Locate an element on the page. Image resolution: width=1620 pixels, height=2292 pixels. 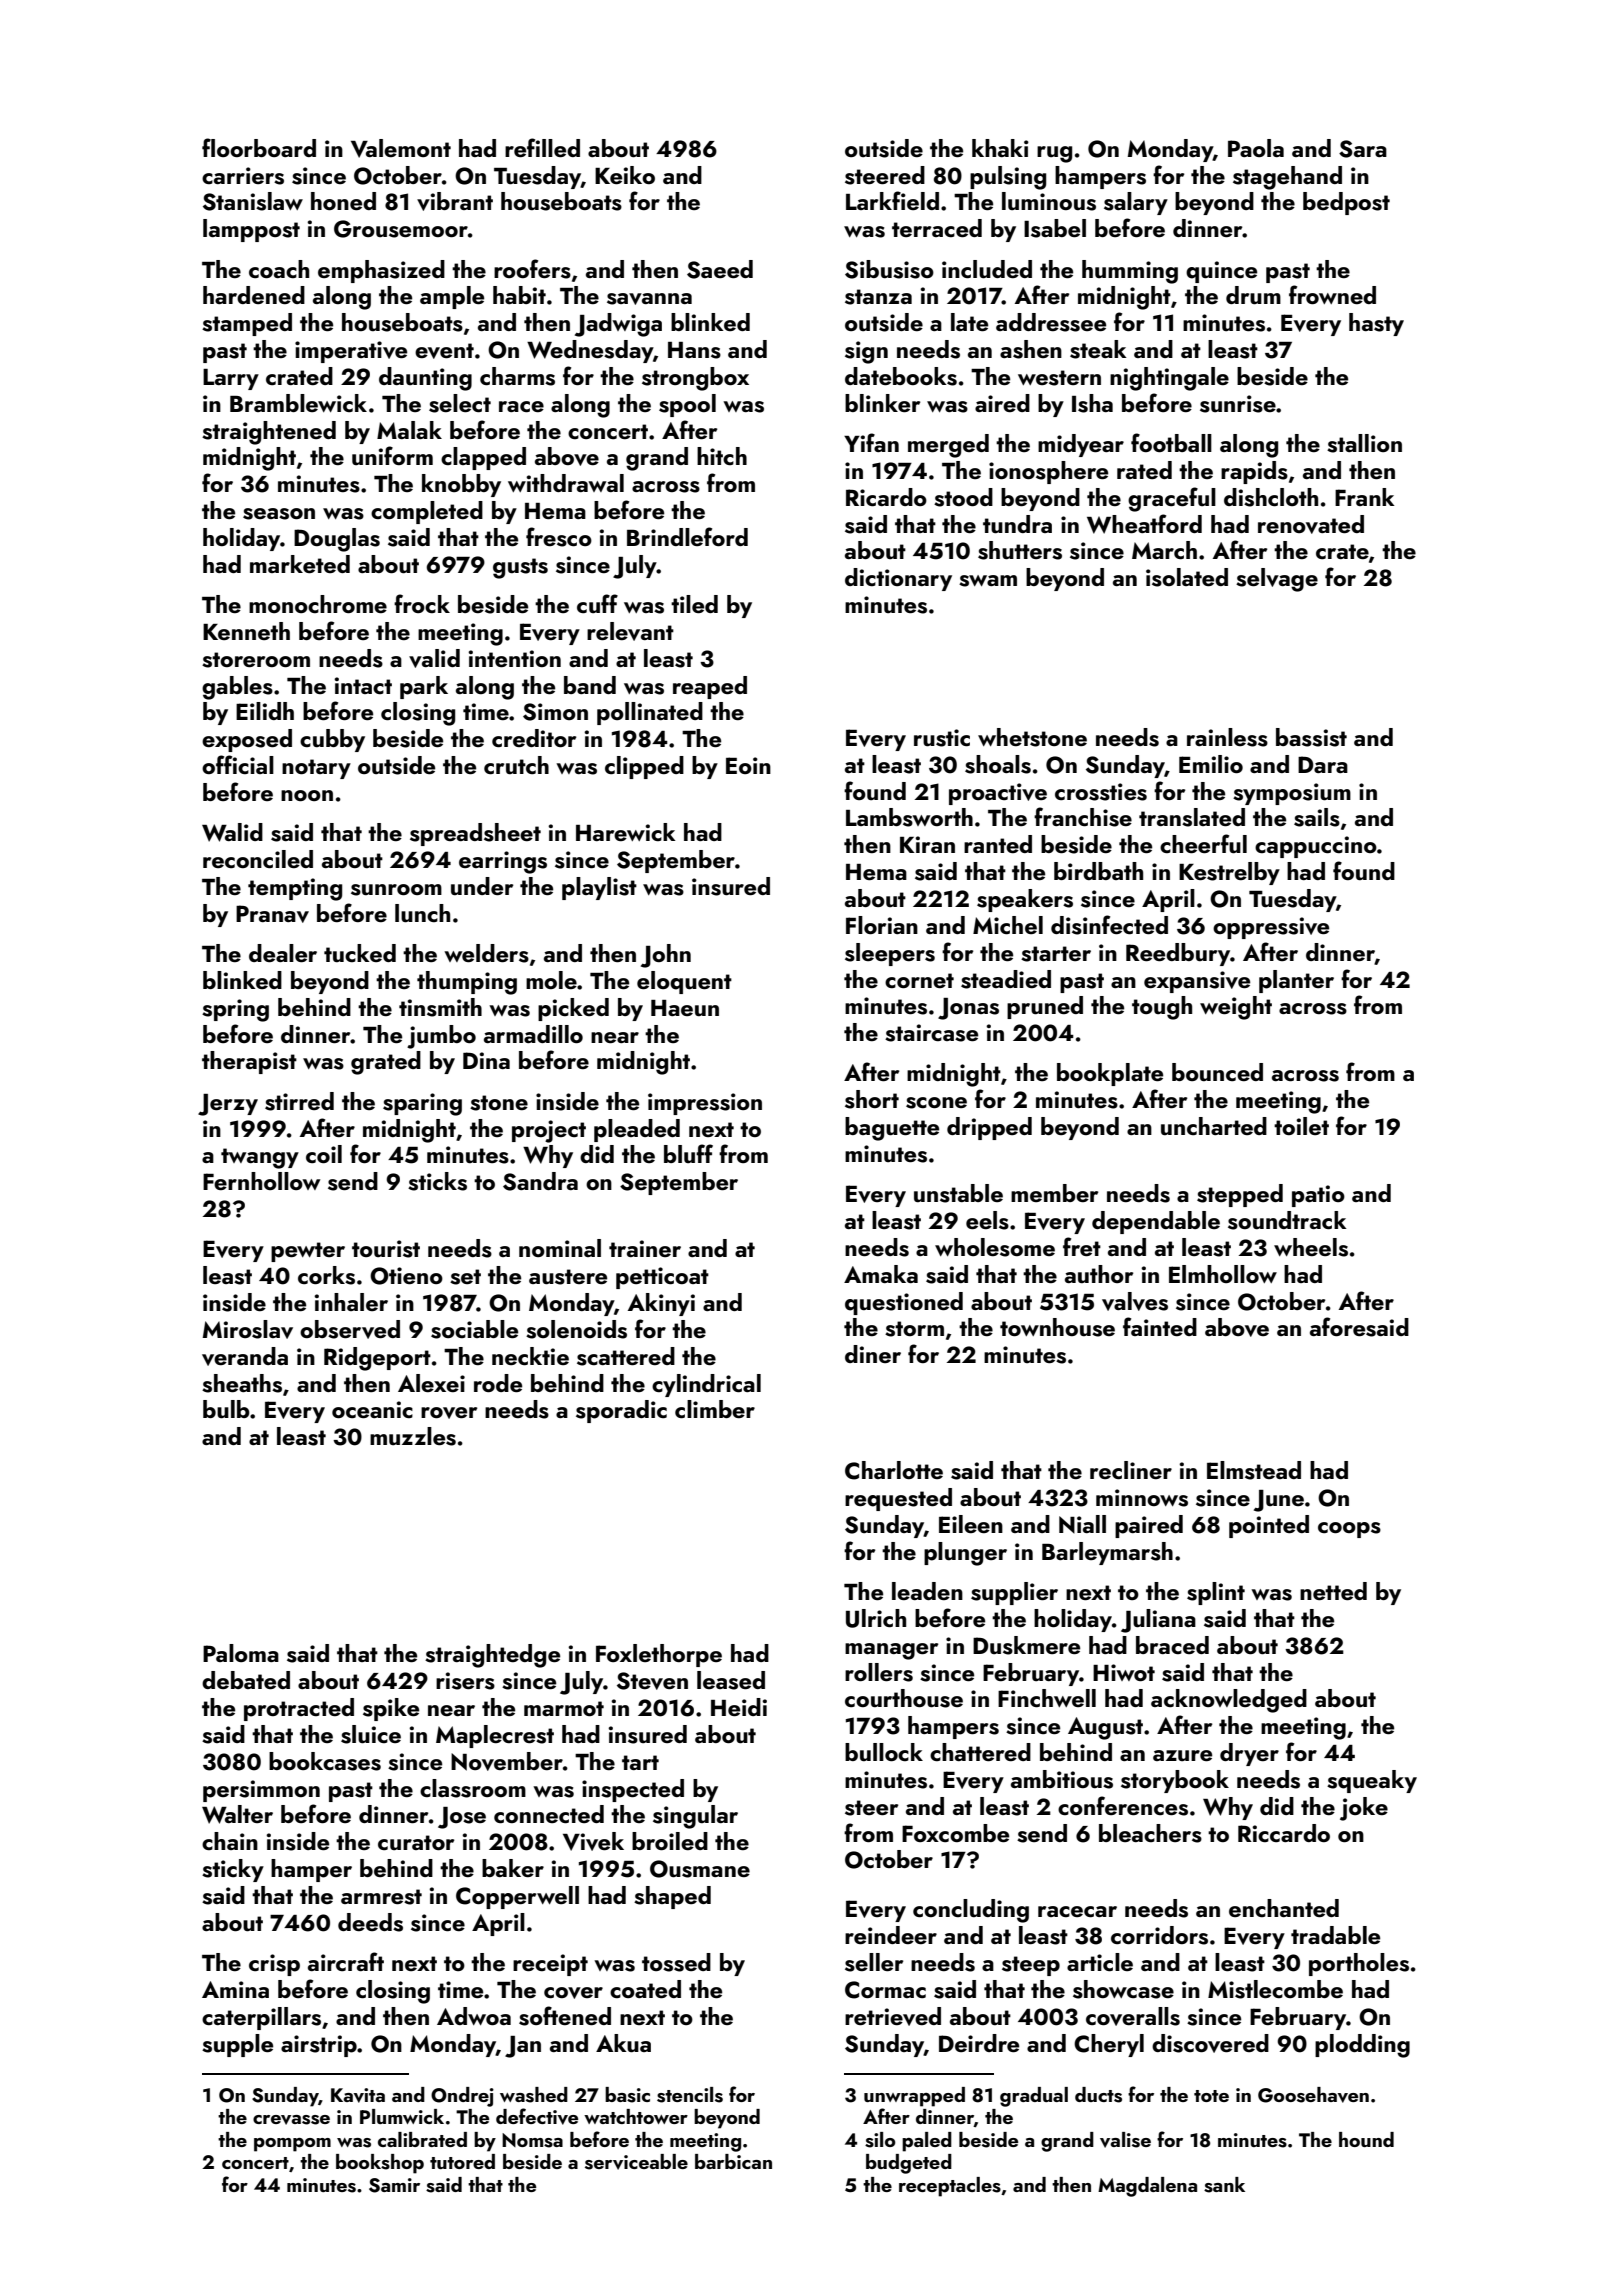
Larkfield is located at coordinates (892, 200).
